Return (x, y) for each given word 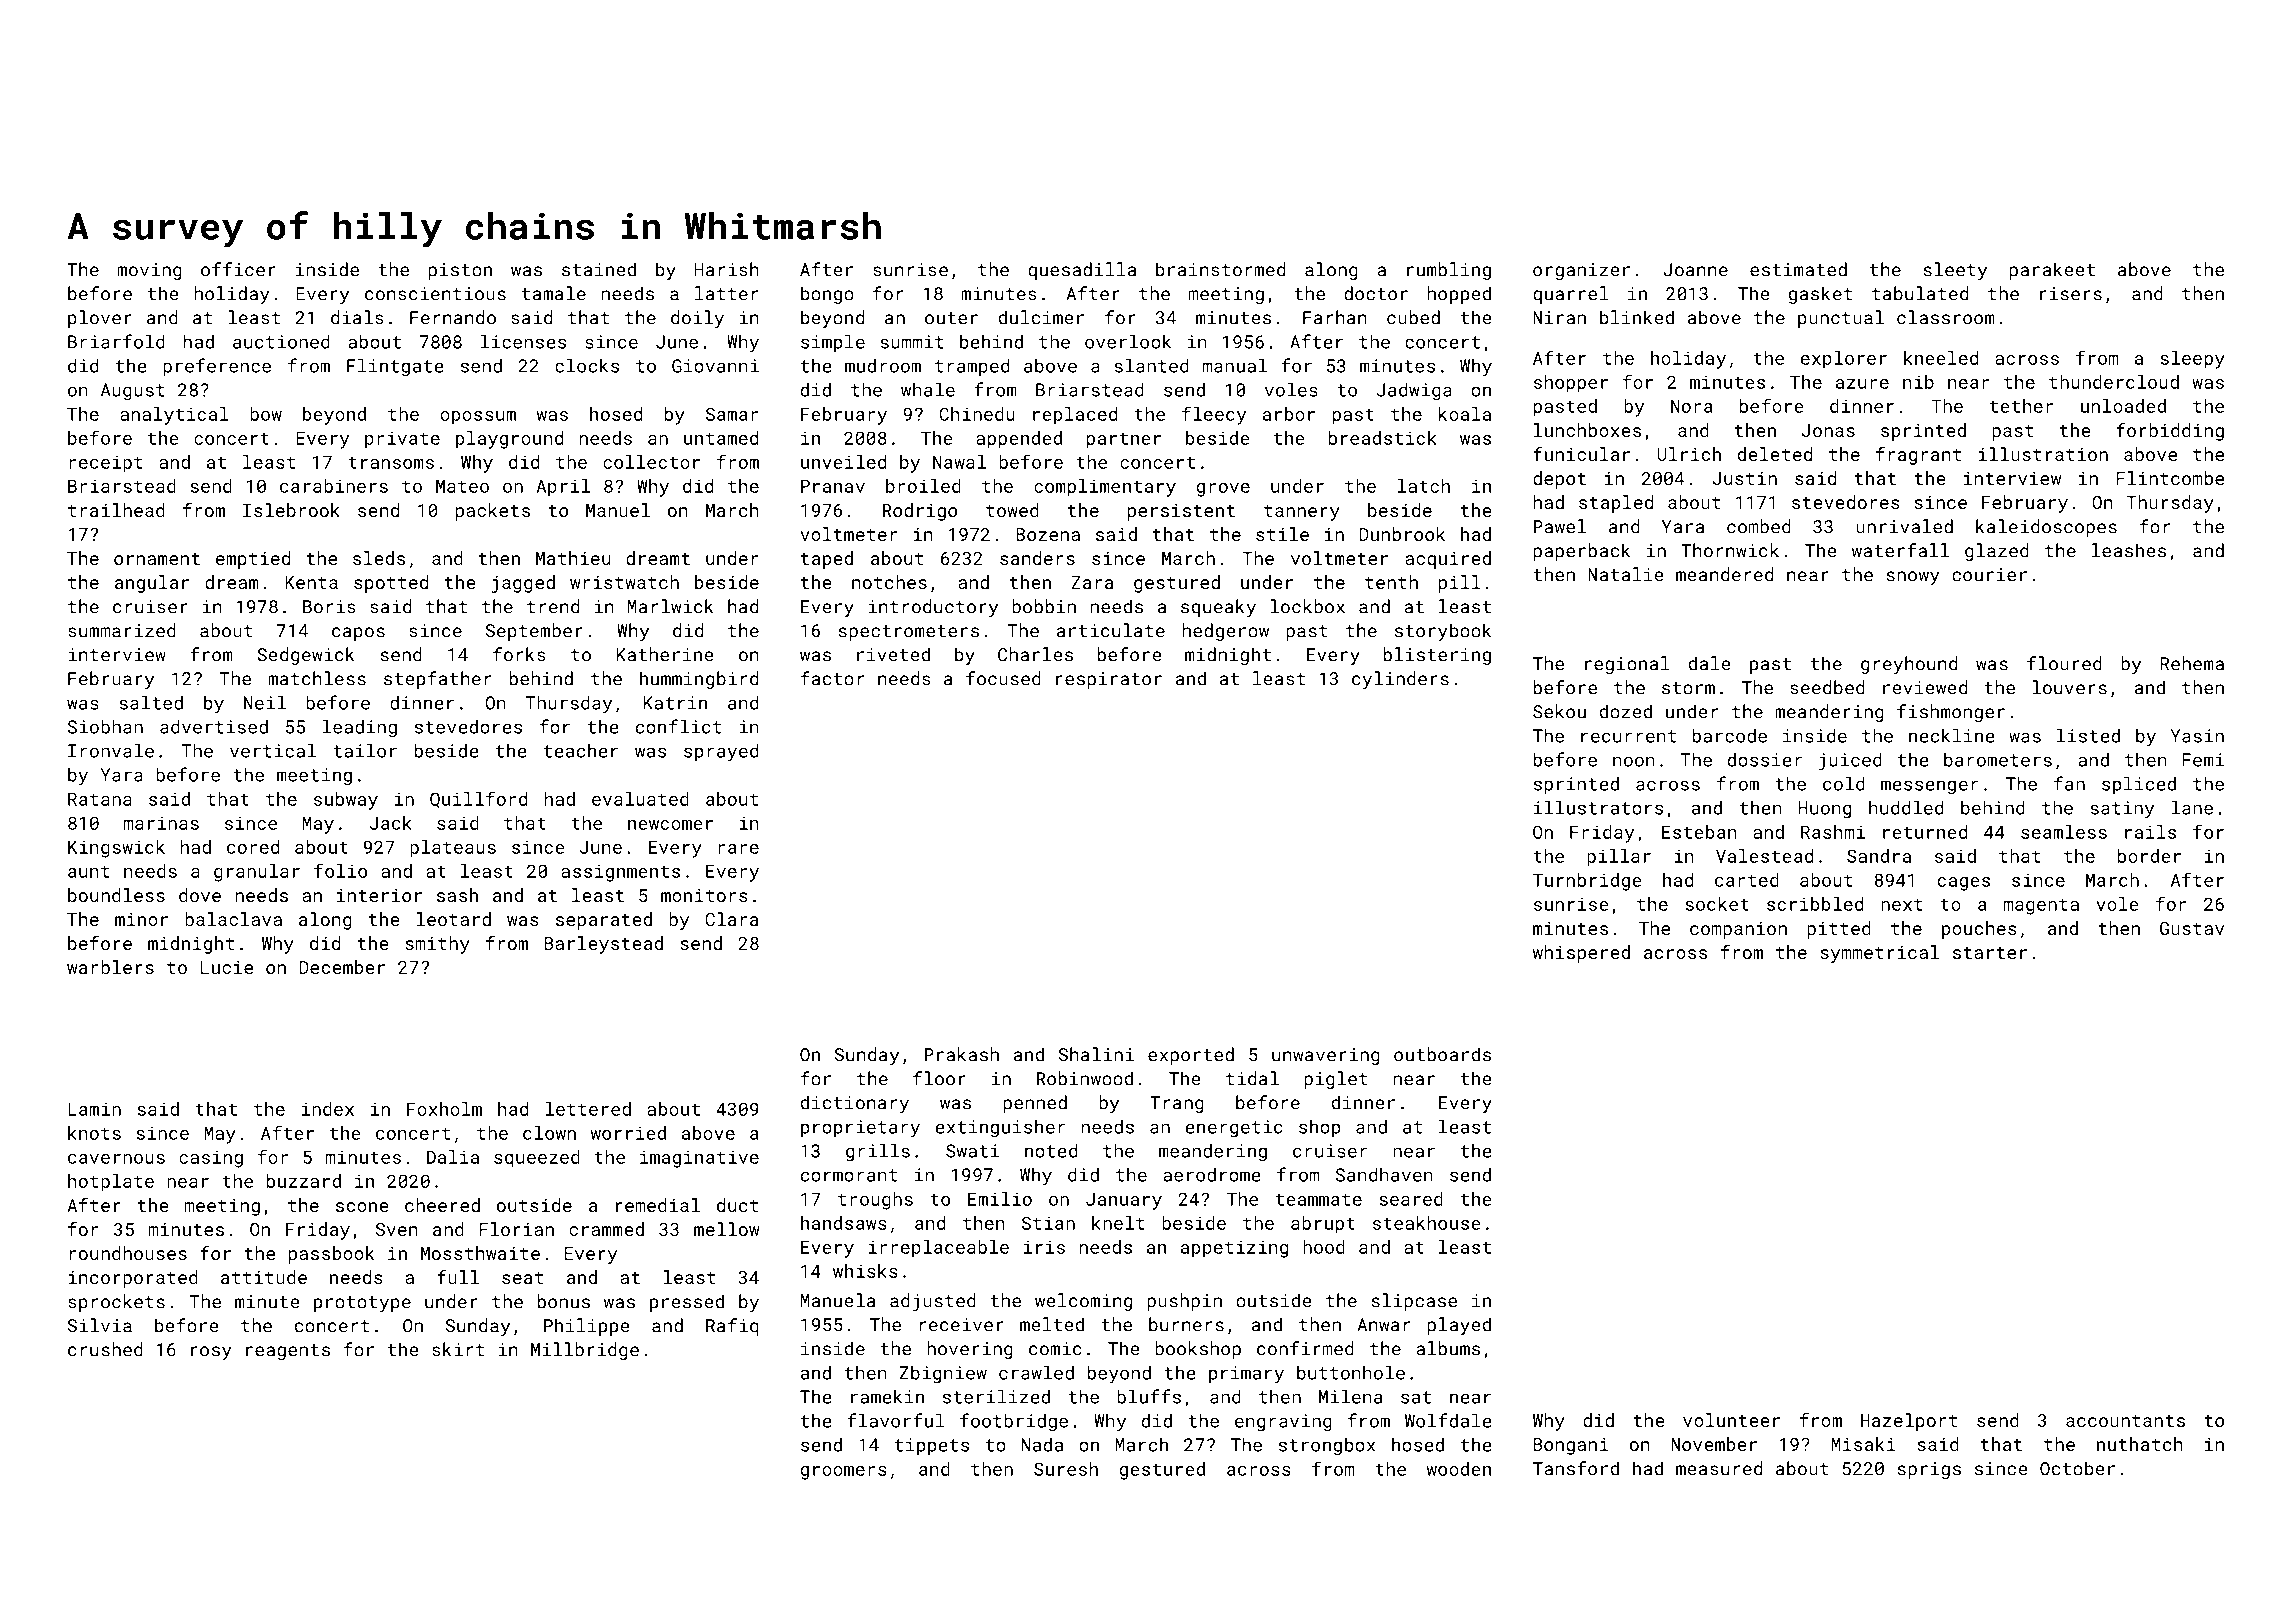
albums (1448, 1348)
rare (738, 849)
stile (1282, 534)
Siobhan (105, 726)
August (133, 392)
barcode (1730, 735)
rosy (211, 1353)
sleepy (2192, 360)
